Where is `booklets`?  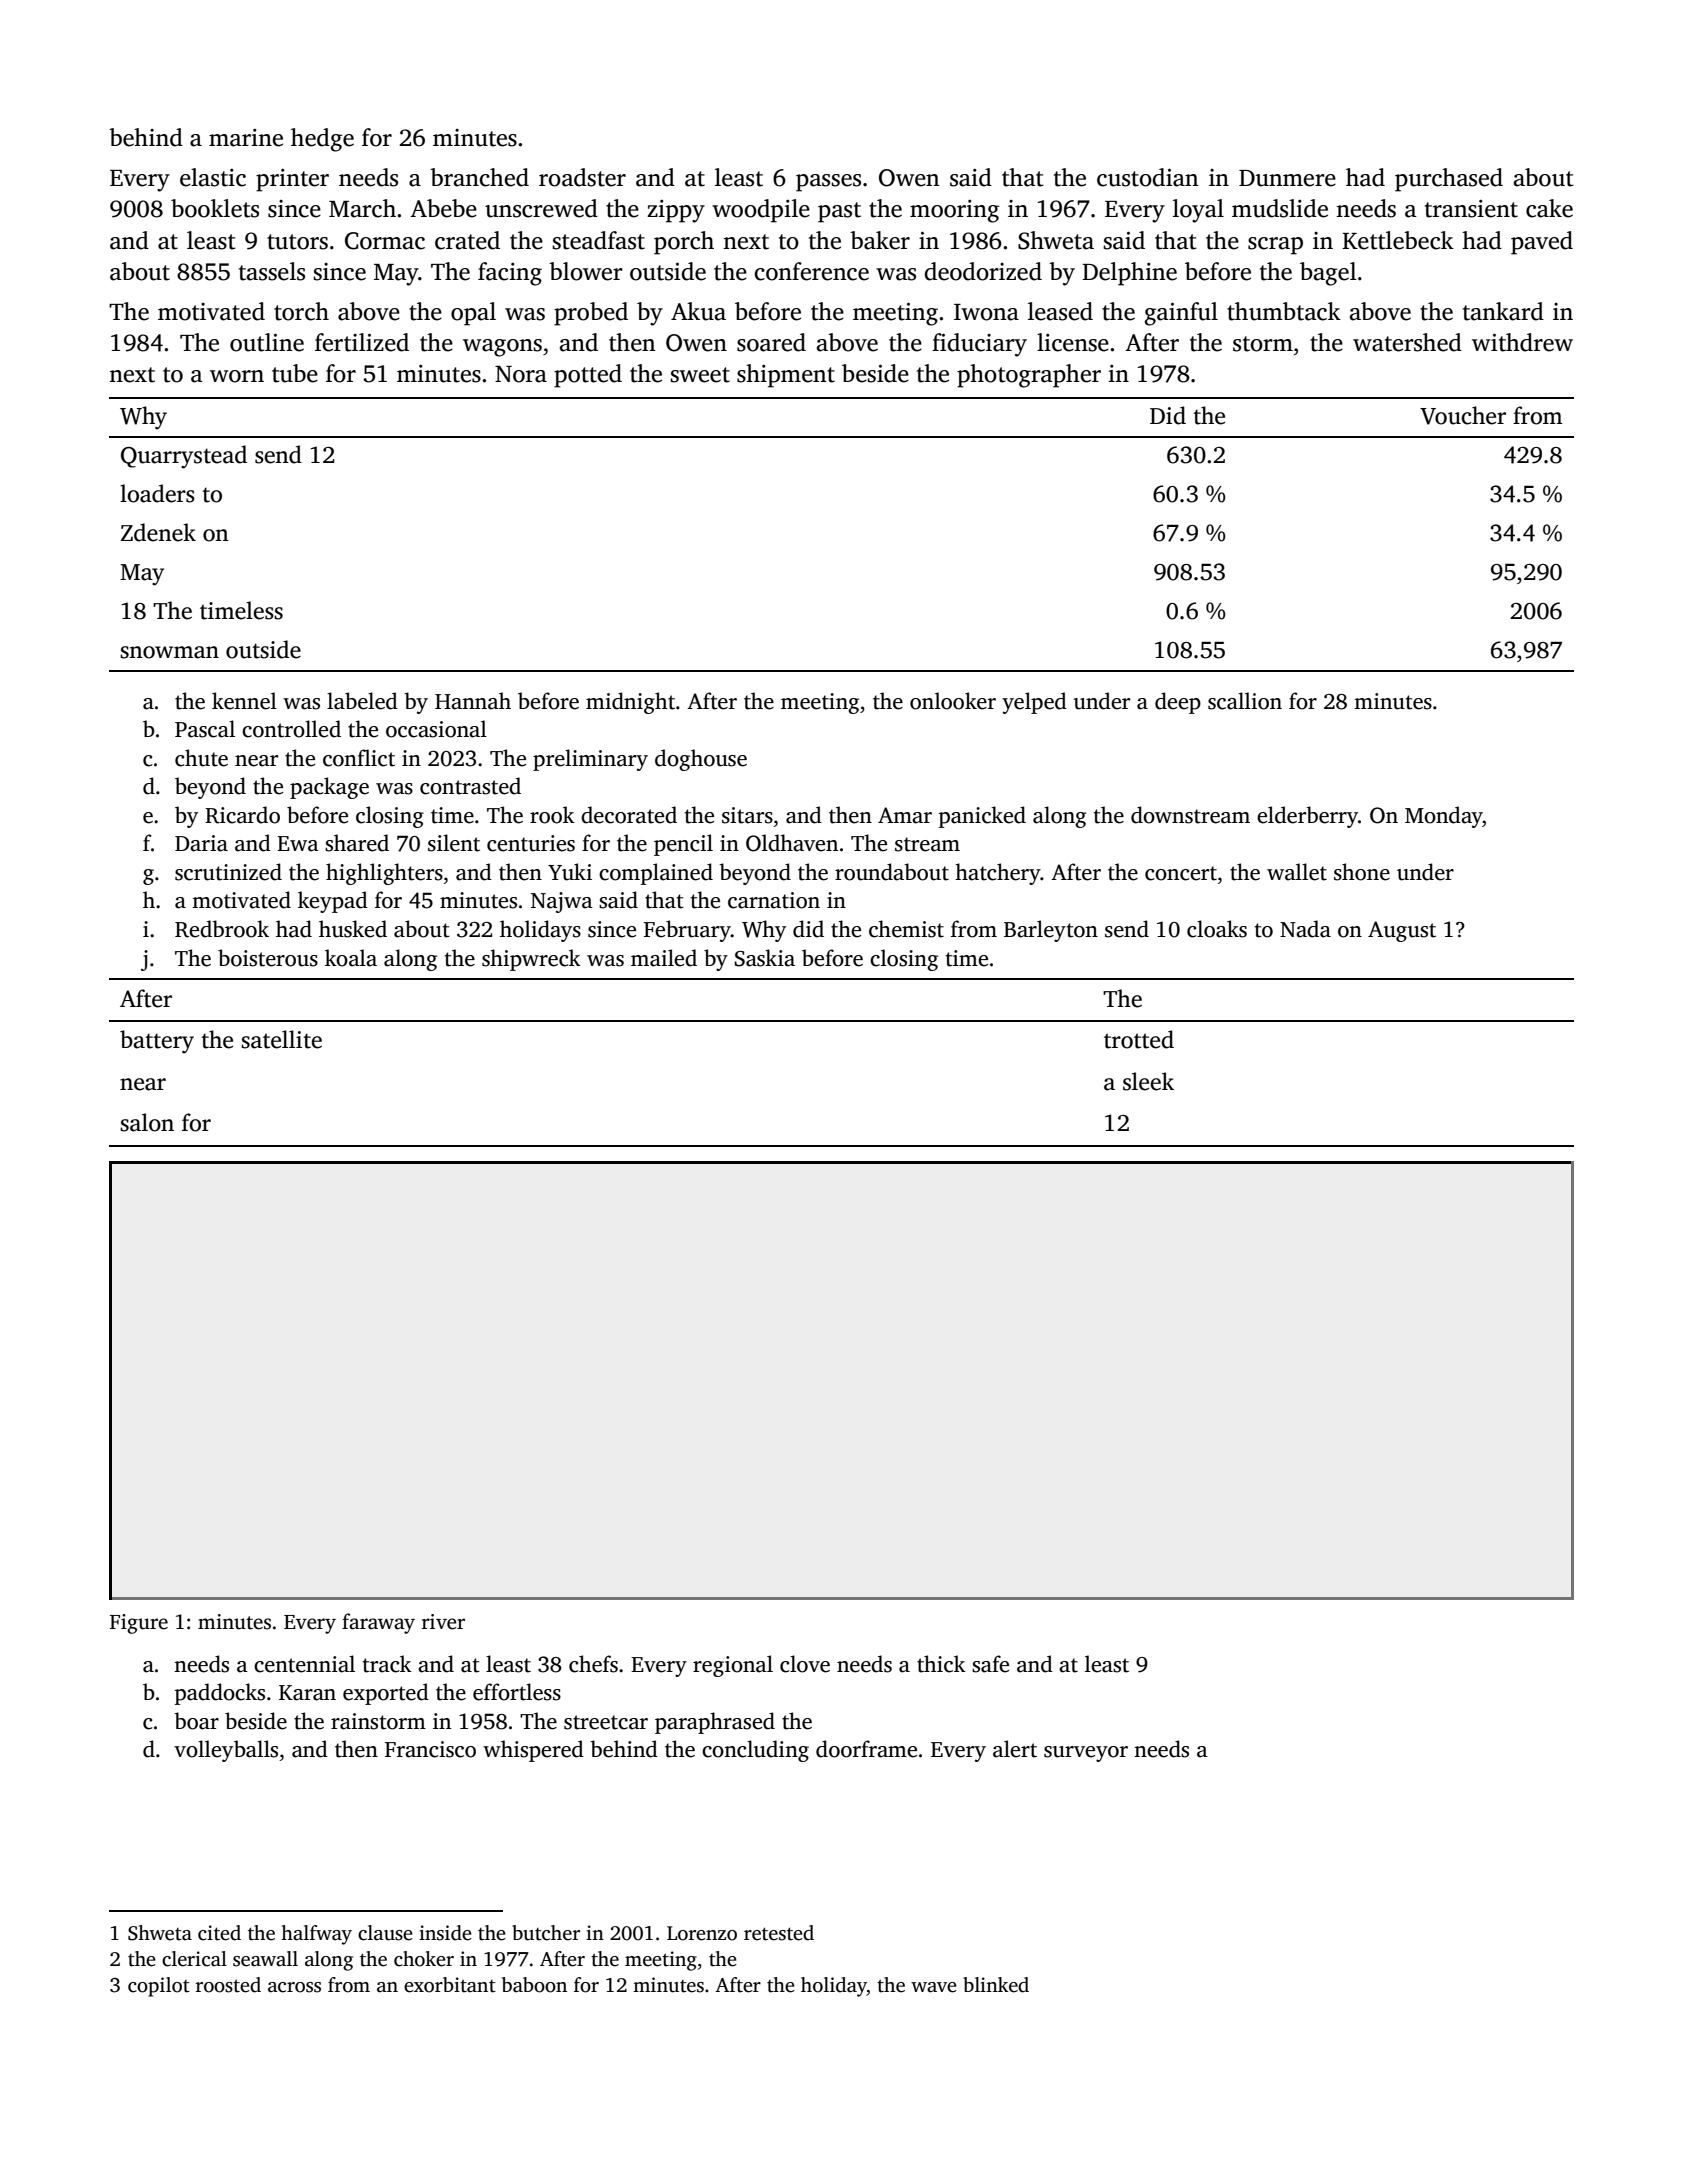 booklets is located at coordinates (215, 208).
